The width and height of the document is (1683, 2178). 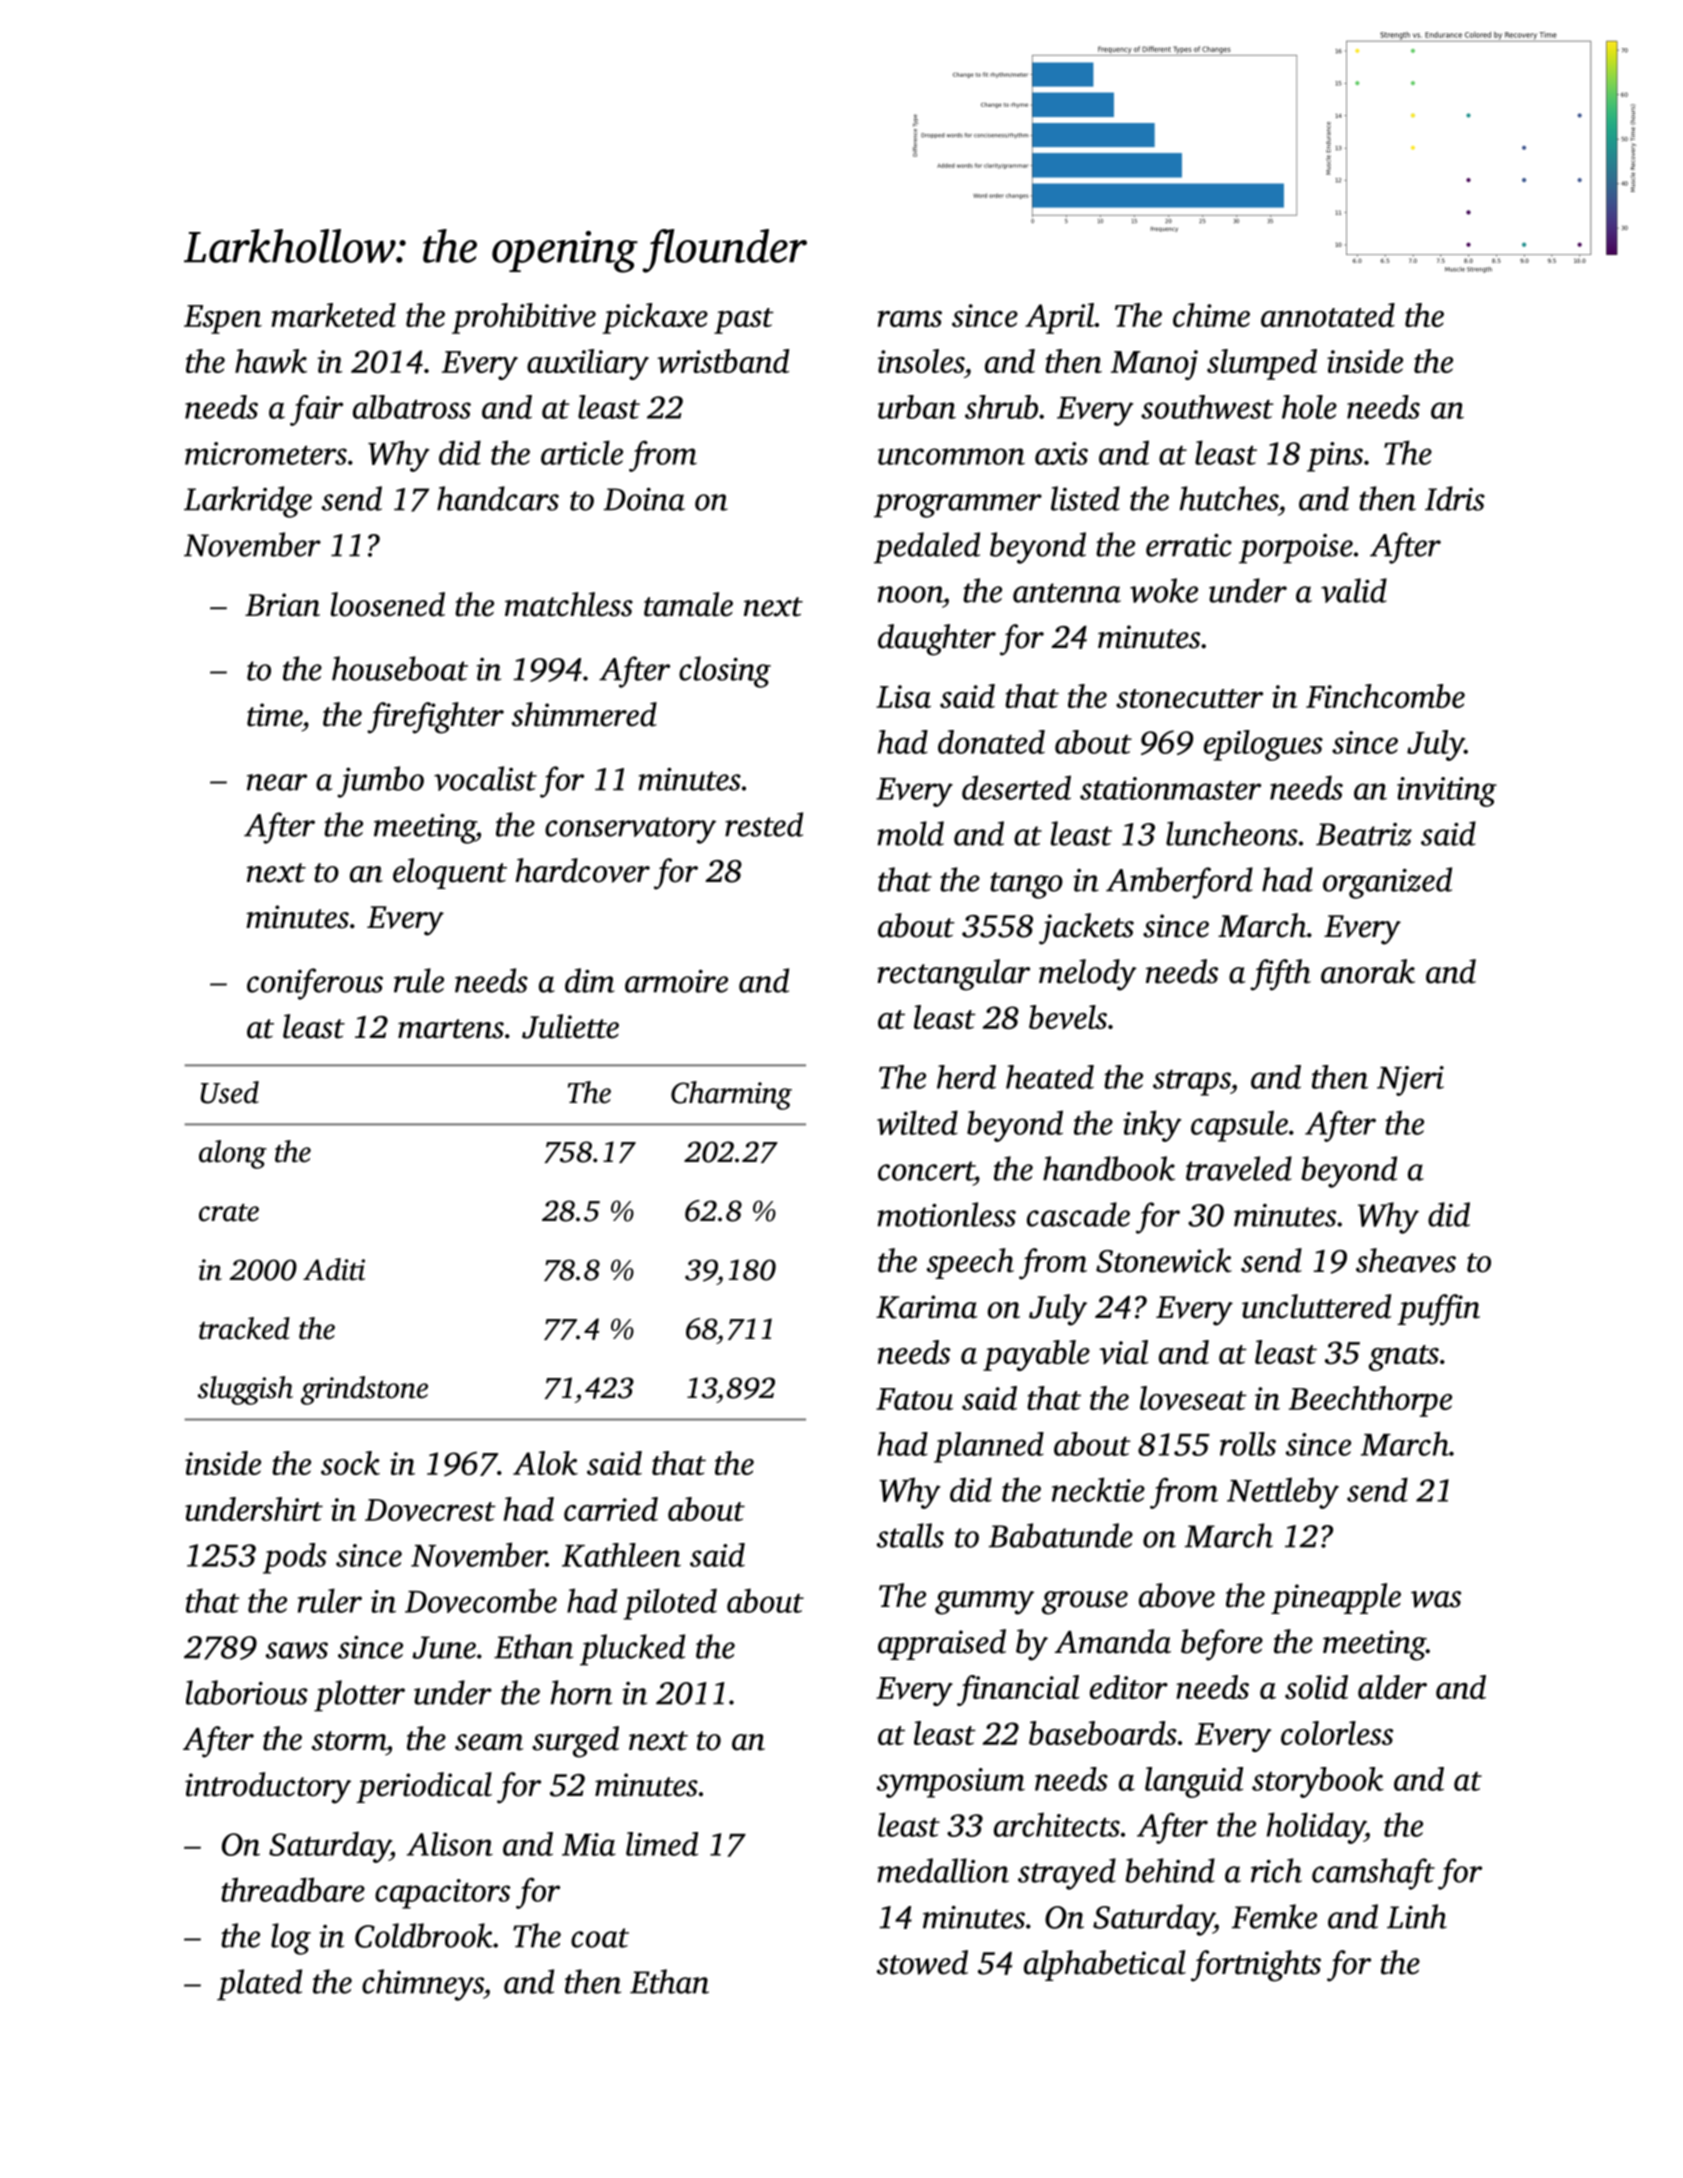 What do you see at coordinates (942, 1644) in the document?
I see `appraised` at bounding box center [942, 1644].
